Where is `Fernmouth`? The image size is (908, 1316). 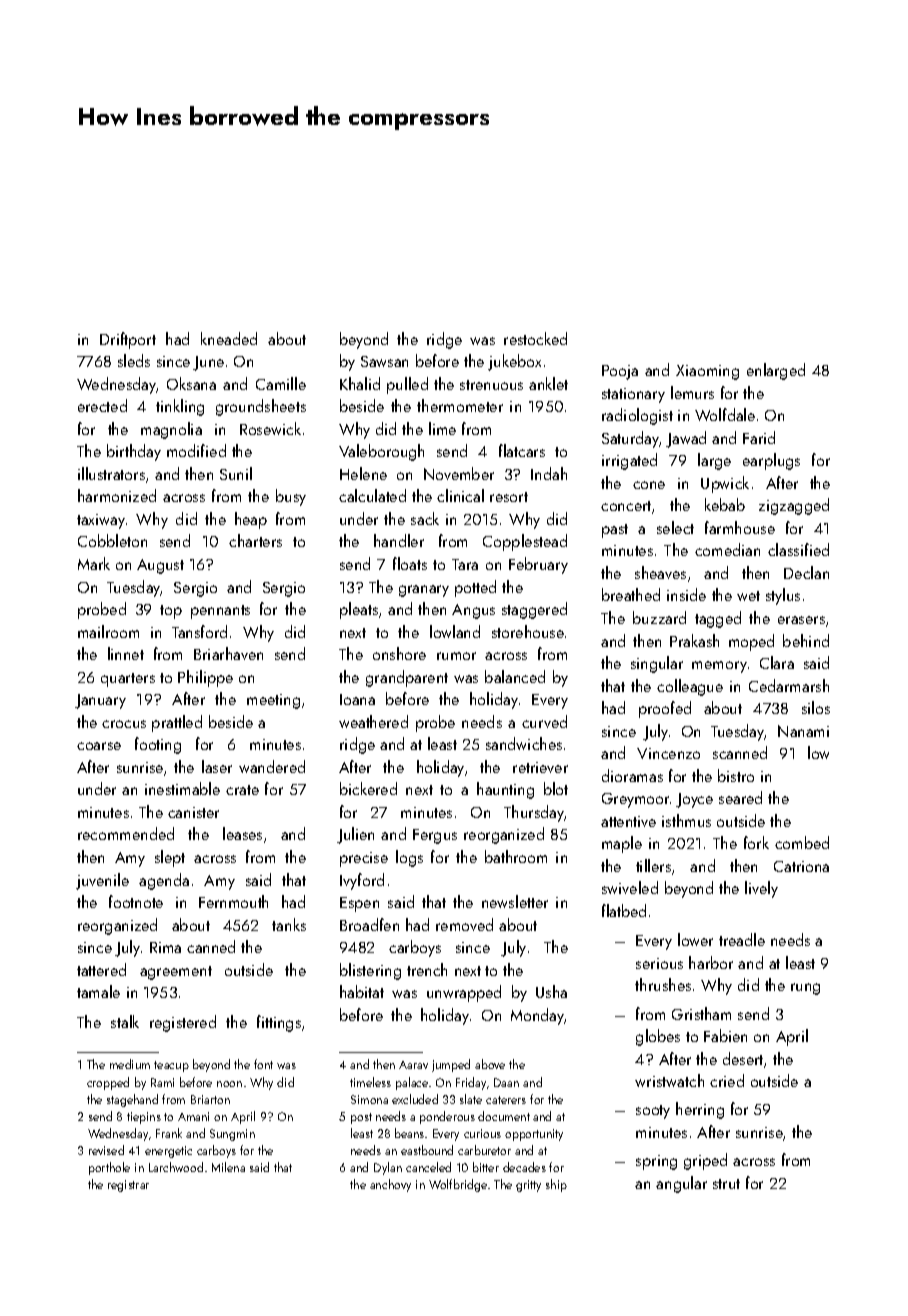
Fernmouth is located at coordinates (233, 901).
